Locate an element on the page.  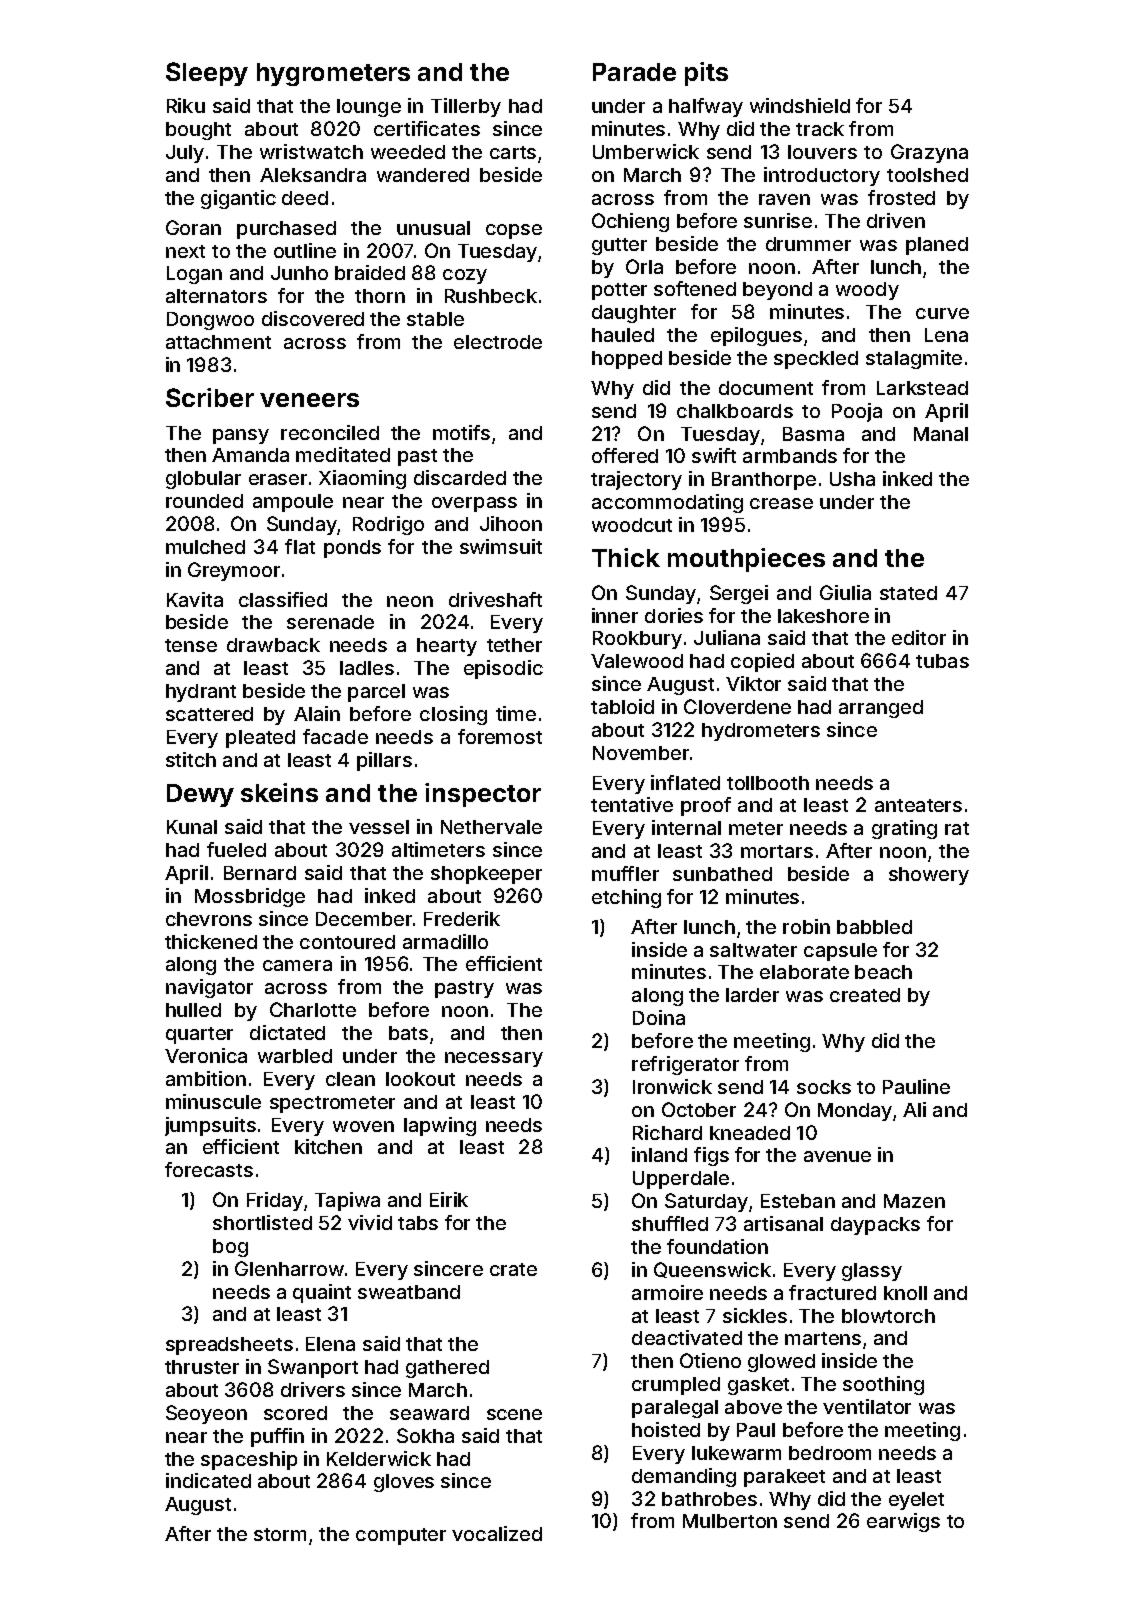
globular is located at coordinates (203, 480).
